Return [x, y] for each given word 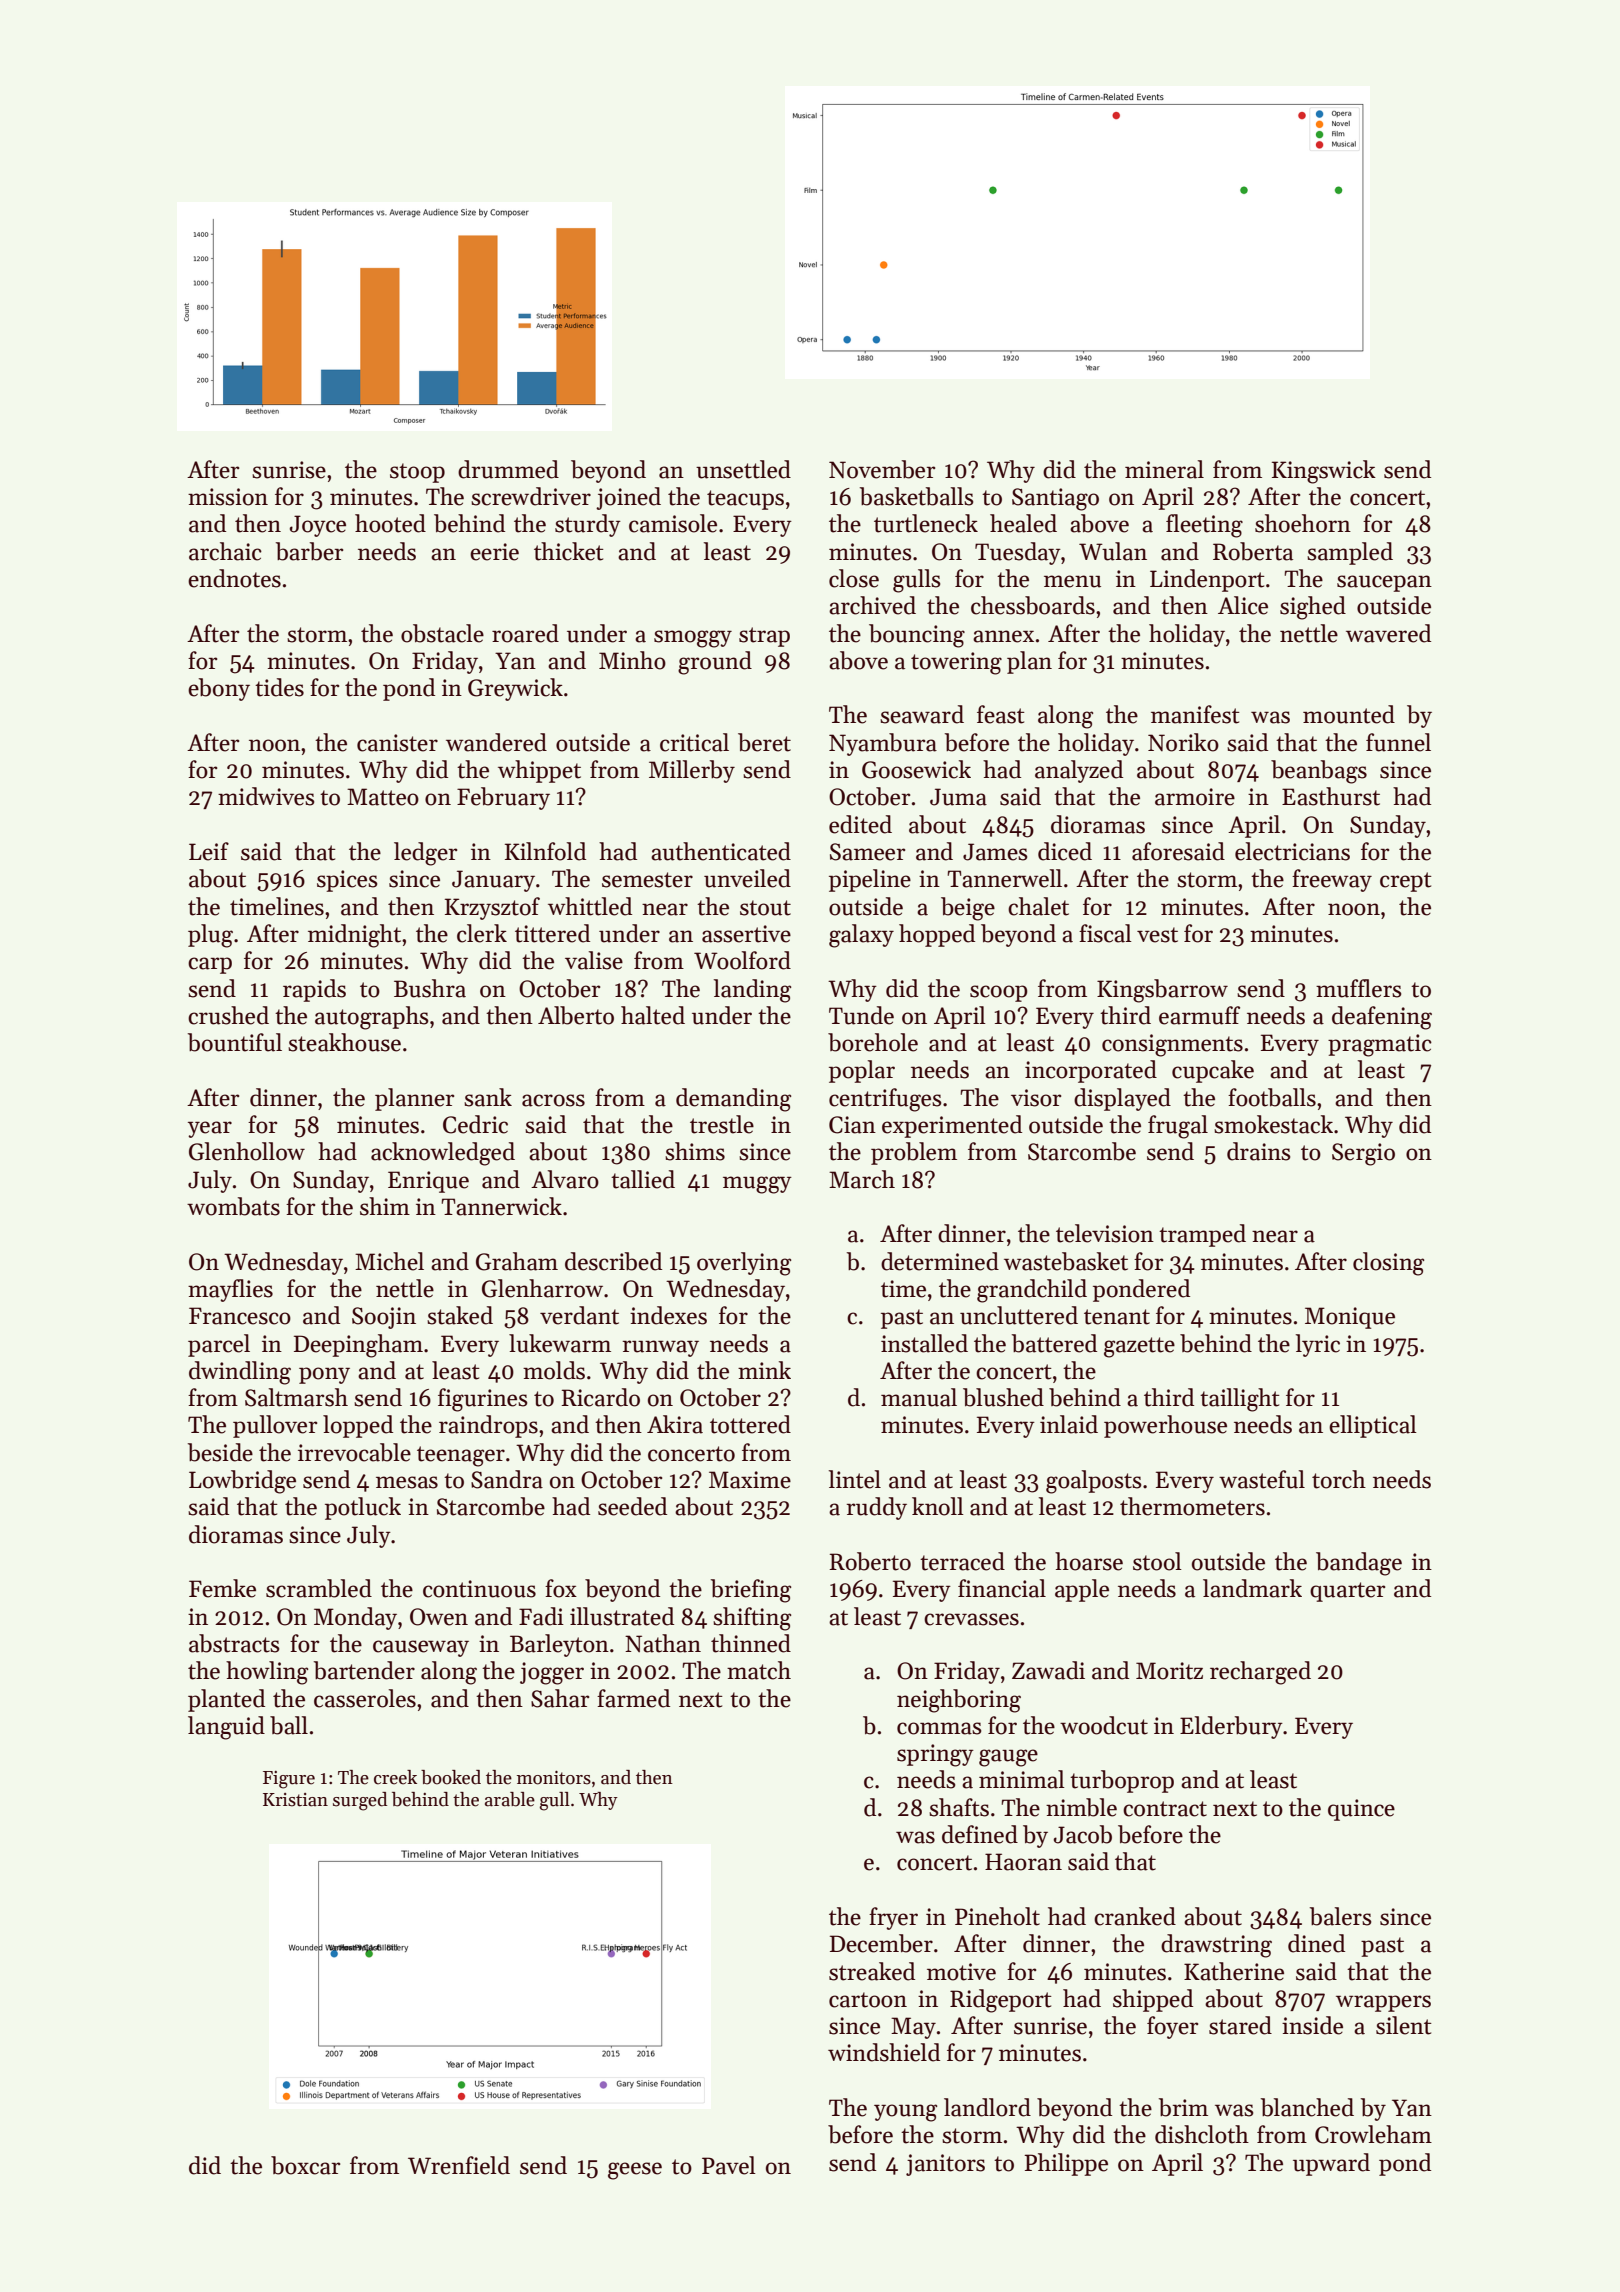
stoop [417, 473]
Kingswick [1324, 472]
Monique [1350, 1318]
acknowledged [443, 1154]
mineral [1164, 469]
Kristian [295, 1800]
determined [940, 1261]
